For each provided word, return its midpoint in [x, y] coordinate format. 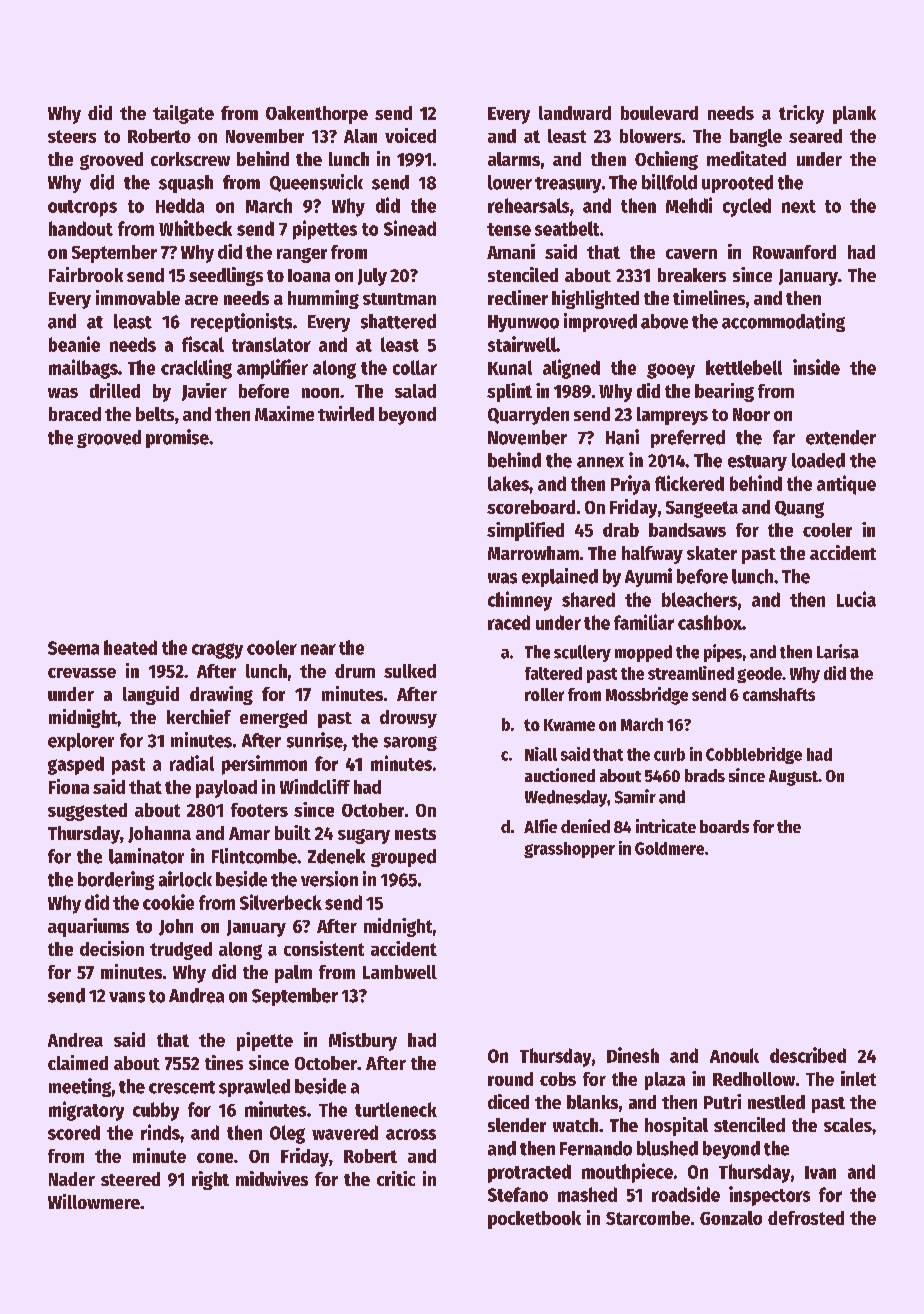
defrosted [806, 1218]
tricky [801, 114]
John [176, 927]
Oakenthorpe [317, 115]
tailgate [183, 114]
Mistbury [363, 1041]
